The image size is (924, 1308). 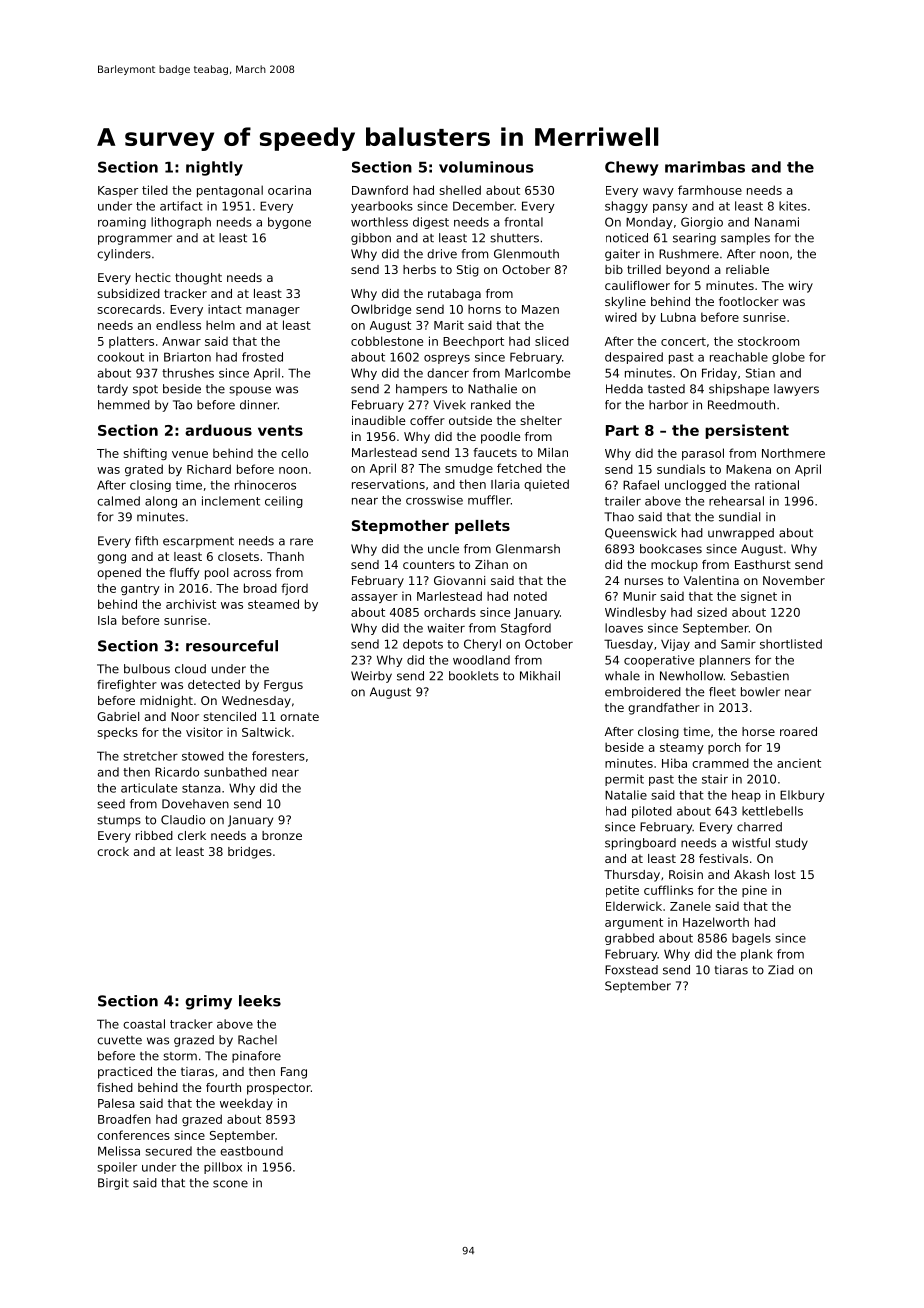 What do you see at coordinates (113, 851) in the page?
I see `crock` at bounding box center [113, 851].
